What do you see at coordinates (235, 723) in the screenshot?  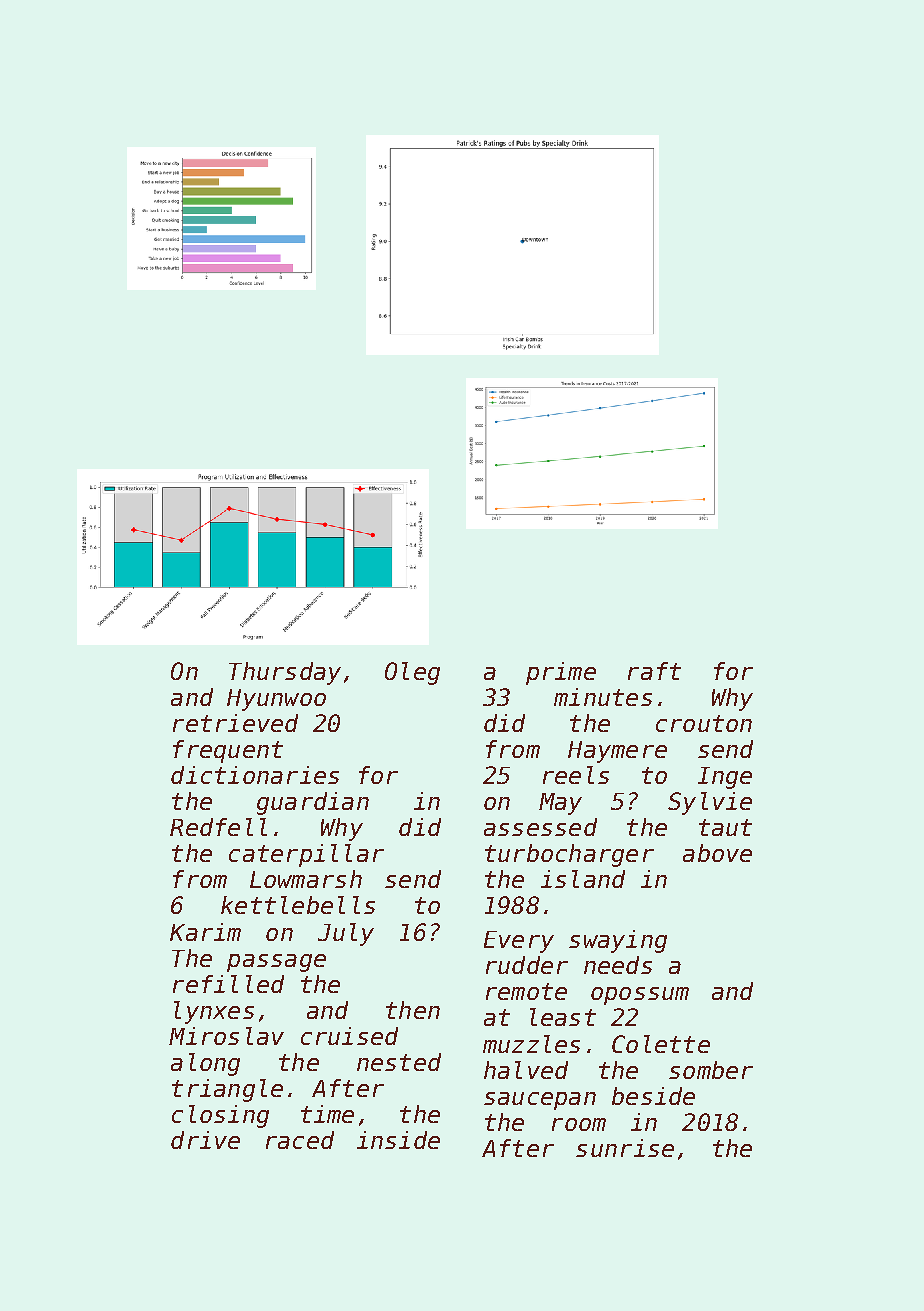 I see `retrieved` at bounding box center [235, 723].
